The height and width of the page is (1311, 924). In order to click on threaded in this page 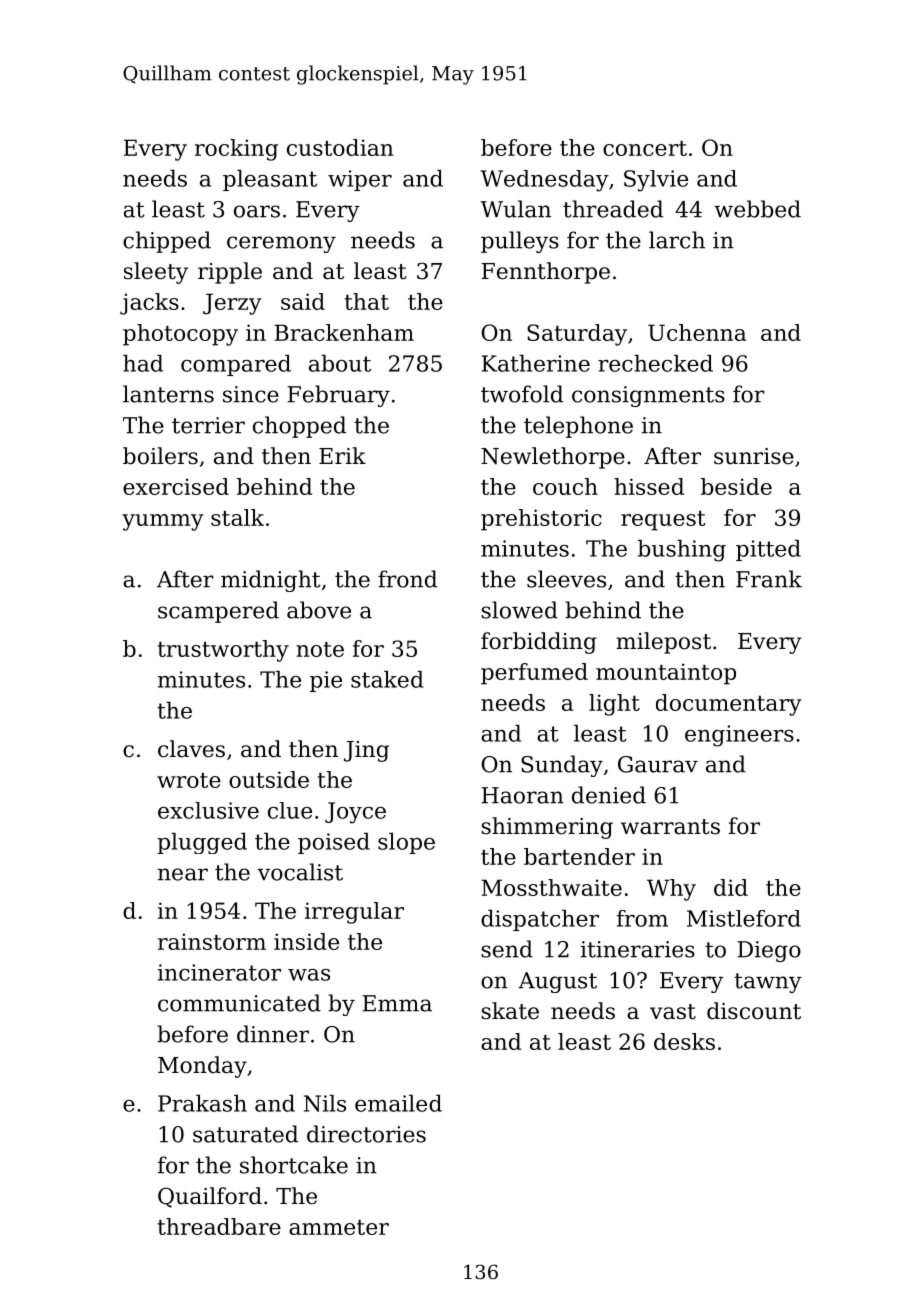, I will do `click(613, 209)`.
